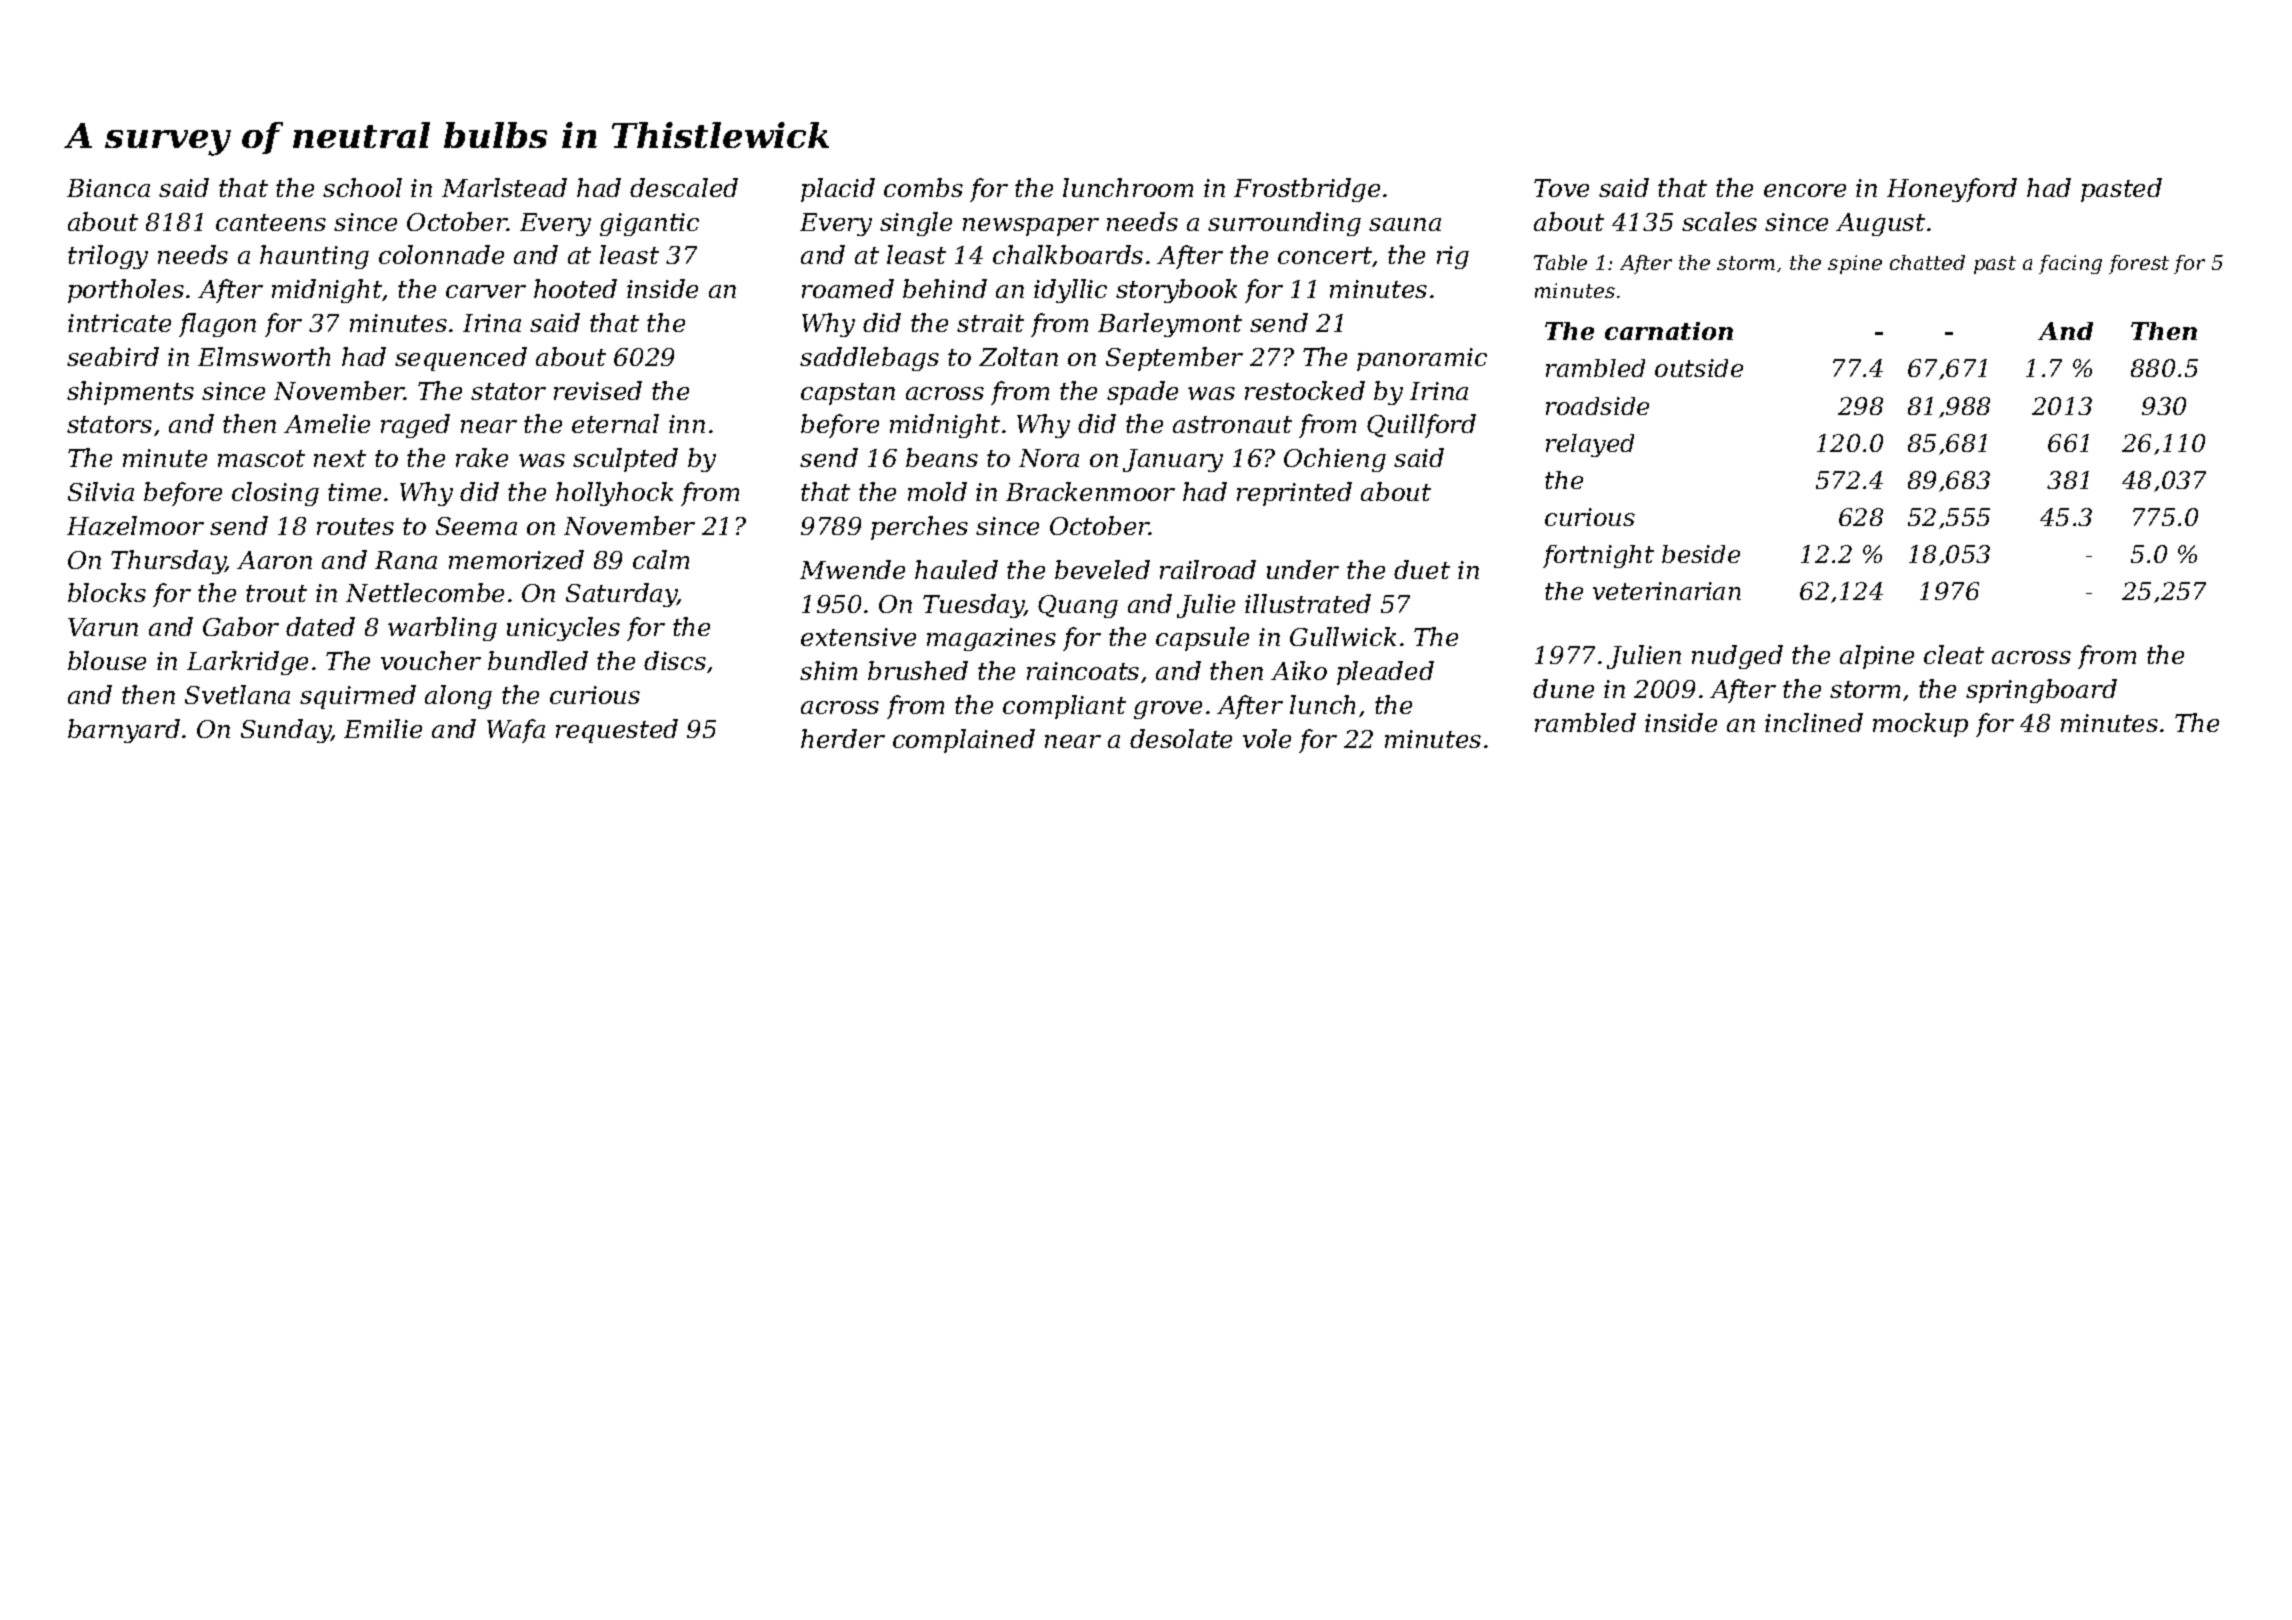  Describe the element at coordinates (1294, 494) in the image. I see `reprinted` at that location.
